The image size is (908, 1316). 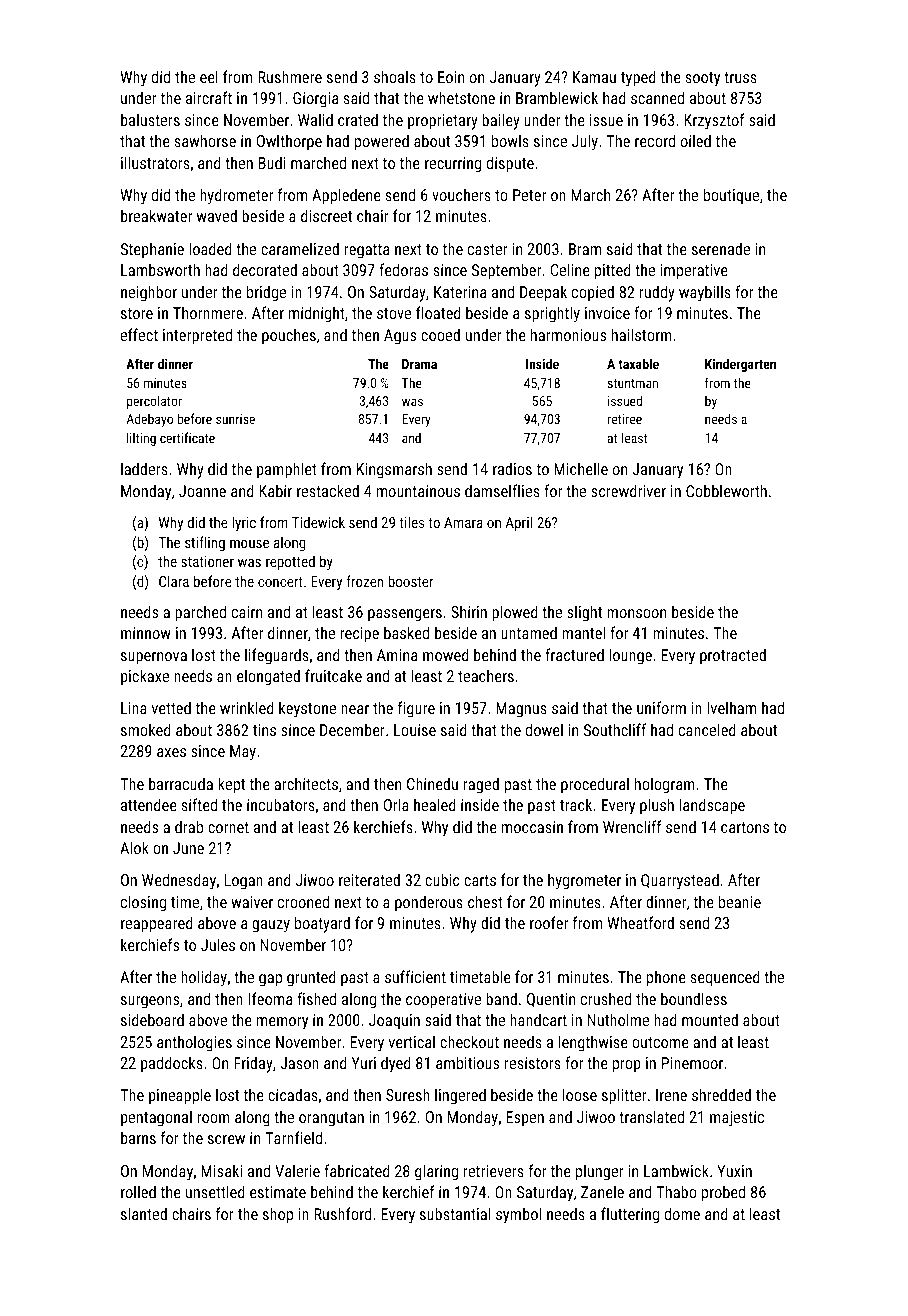 I want to click on waved, so click(x=217, y=215).
